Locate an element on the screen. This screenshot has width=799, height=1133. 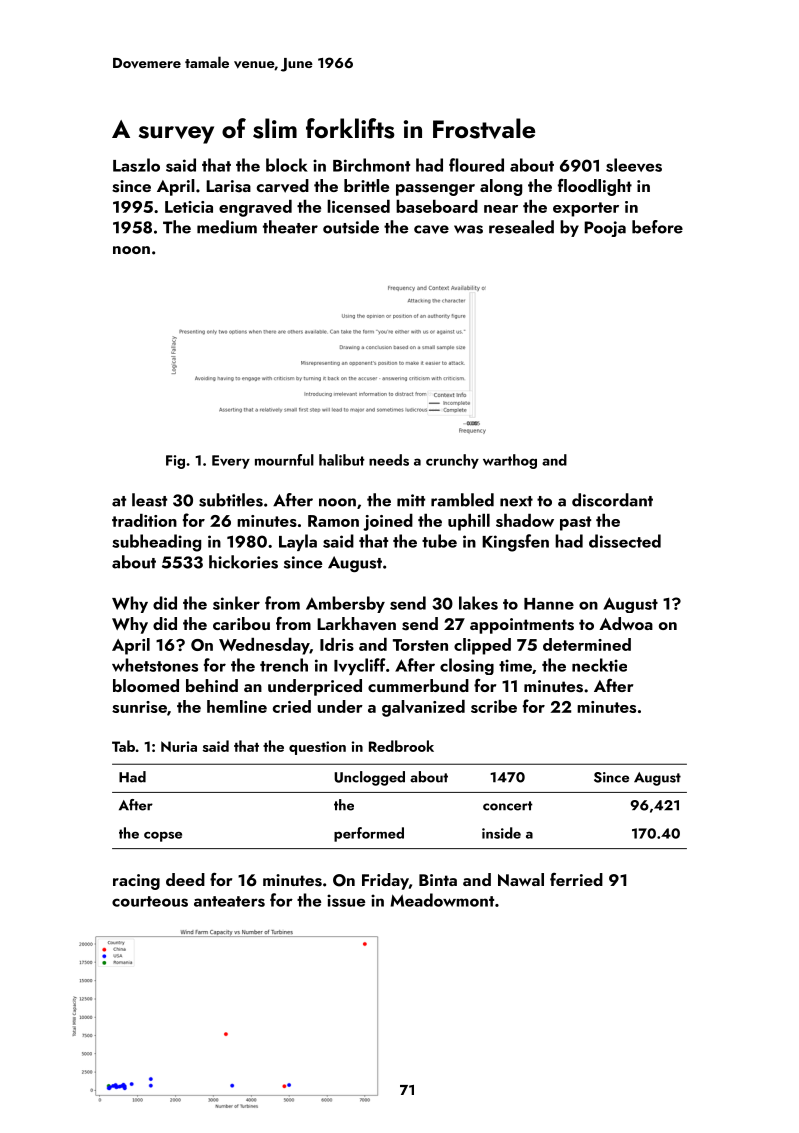
tradition is located at coordinates (144, 520).
